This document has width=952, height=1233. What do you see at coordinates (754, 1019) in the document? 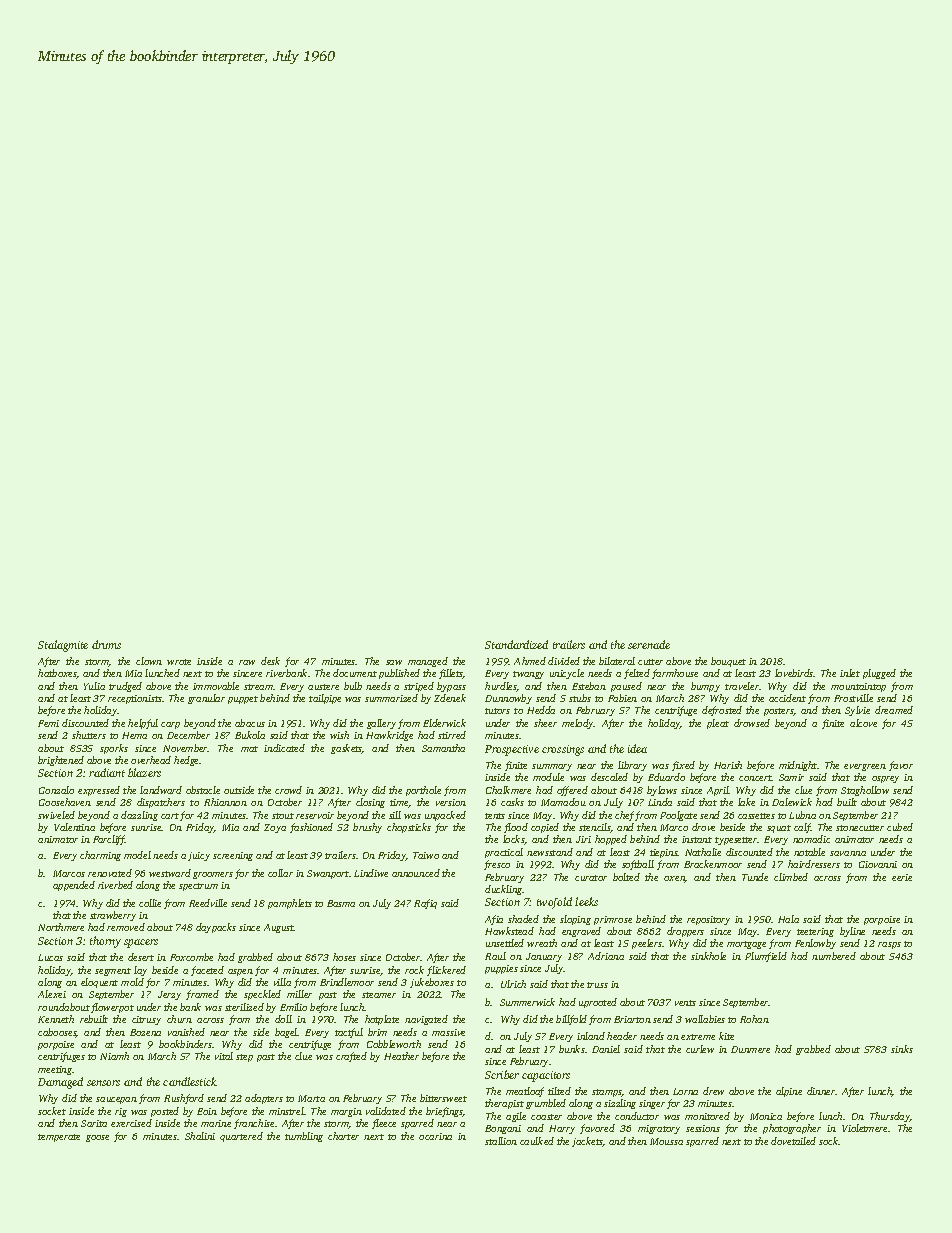
I see `Rohan` at bounding box center [754, 1019].
